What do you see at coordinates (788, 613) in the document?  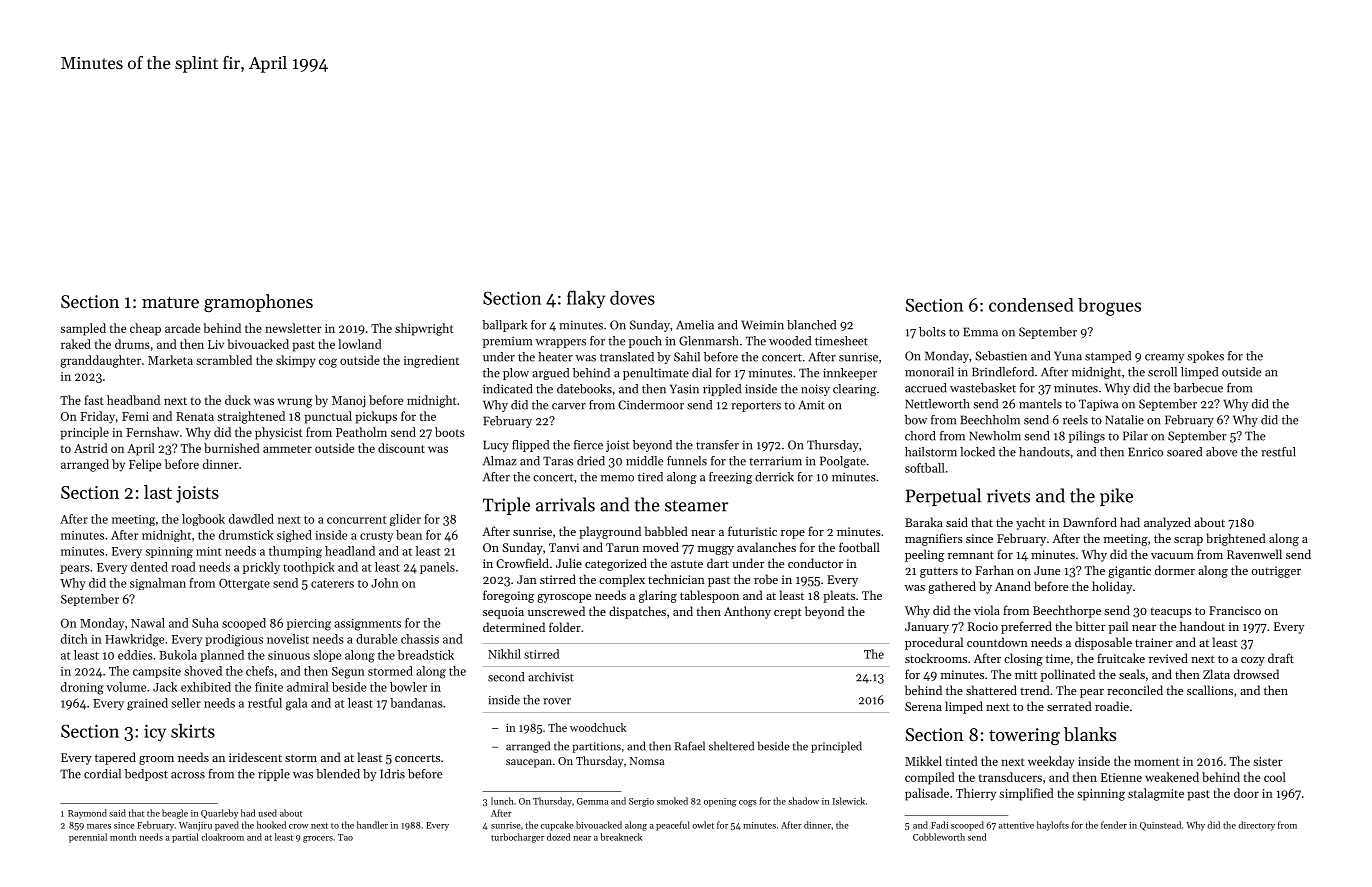 I see `crept` at bounding box center [788, 613].
